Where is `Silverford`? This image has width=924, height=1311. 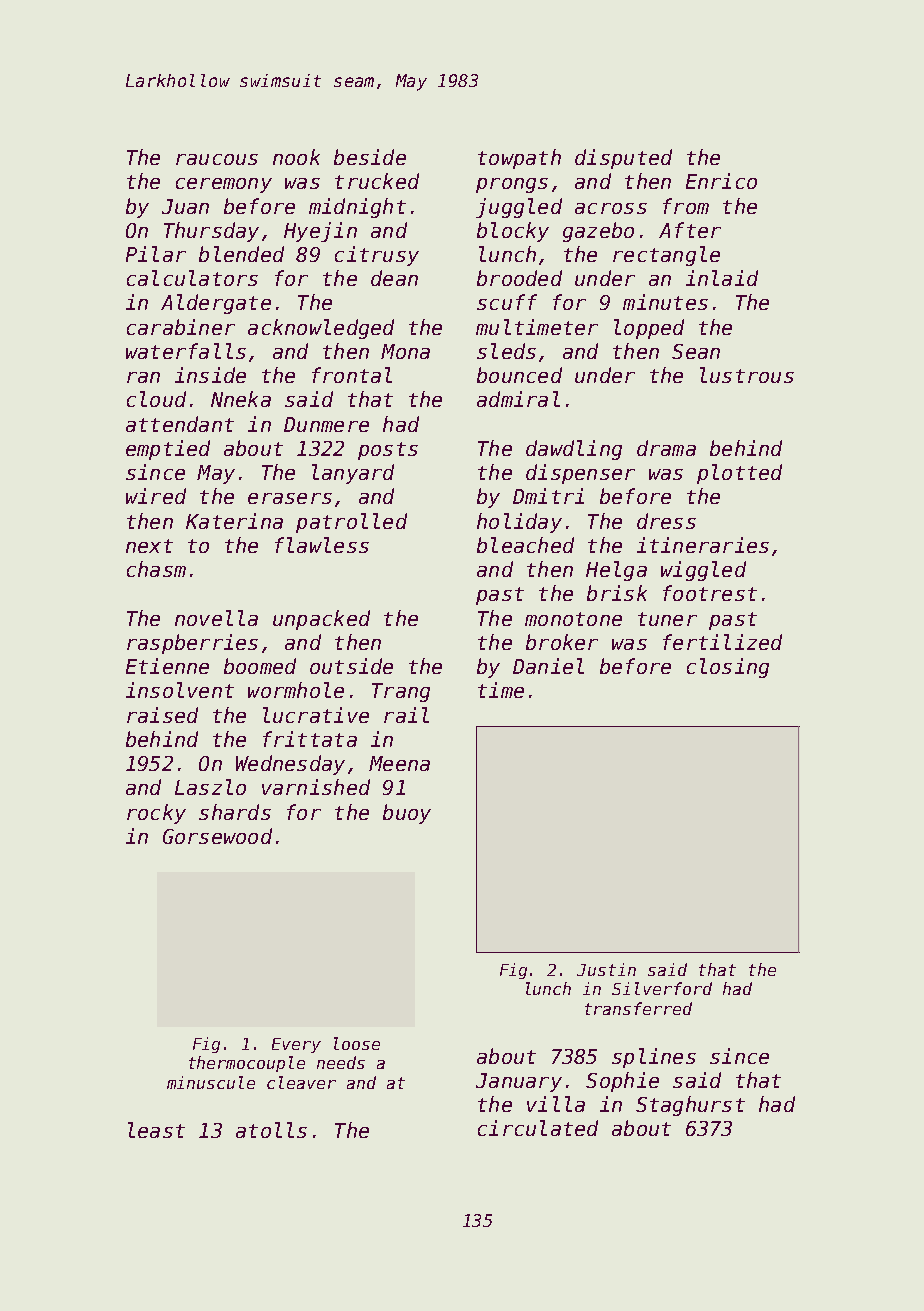
Silverford is located at coordinates (662, 988).
